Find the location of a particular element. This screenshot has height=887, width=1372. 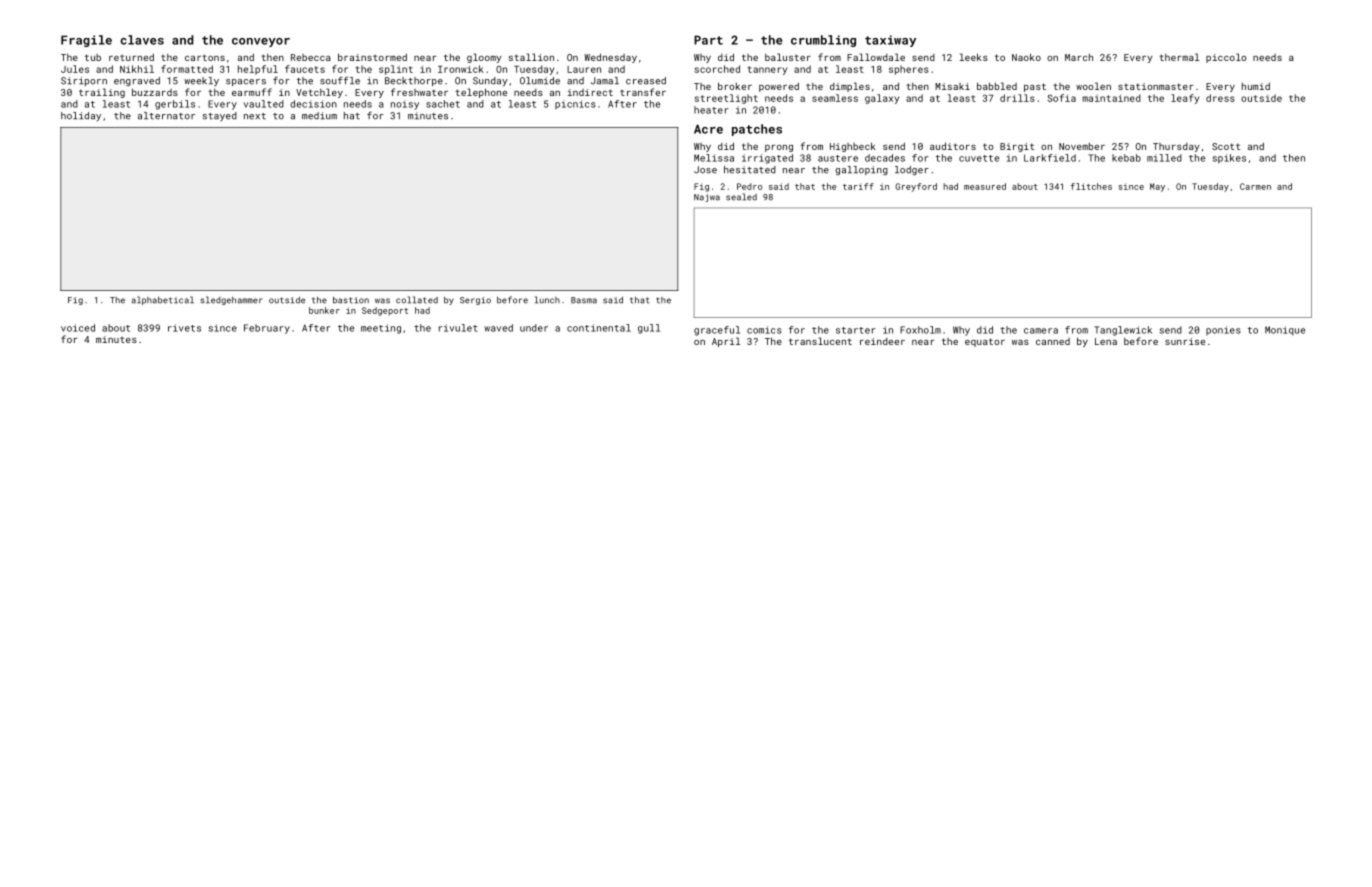

alphabetical is located at coordinates (163, 300).
